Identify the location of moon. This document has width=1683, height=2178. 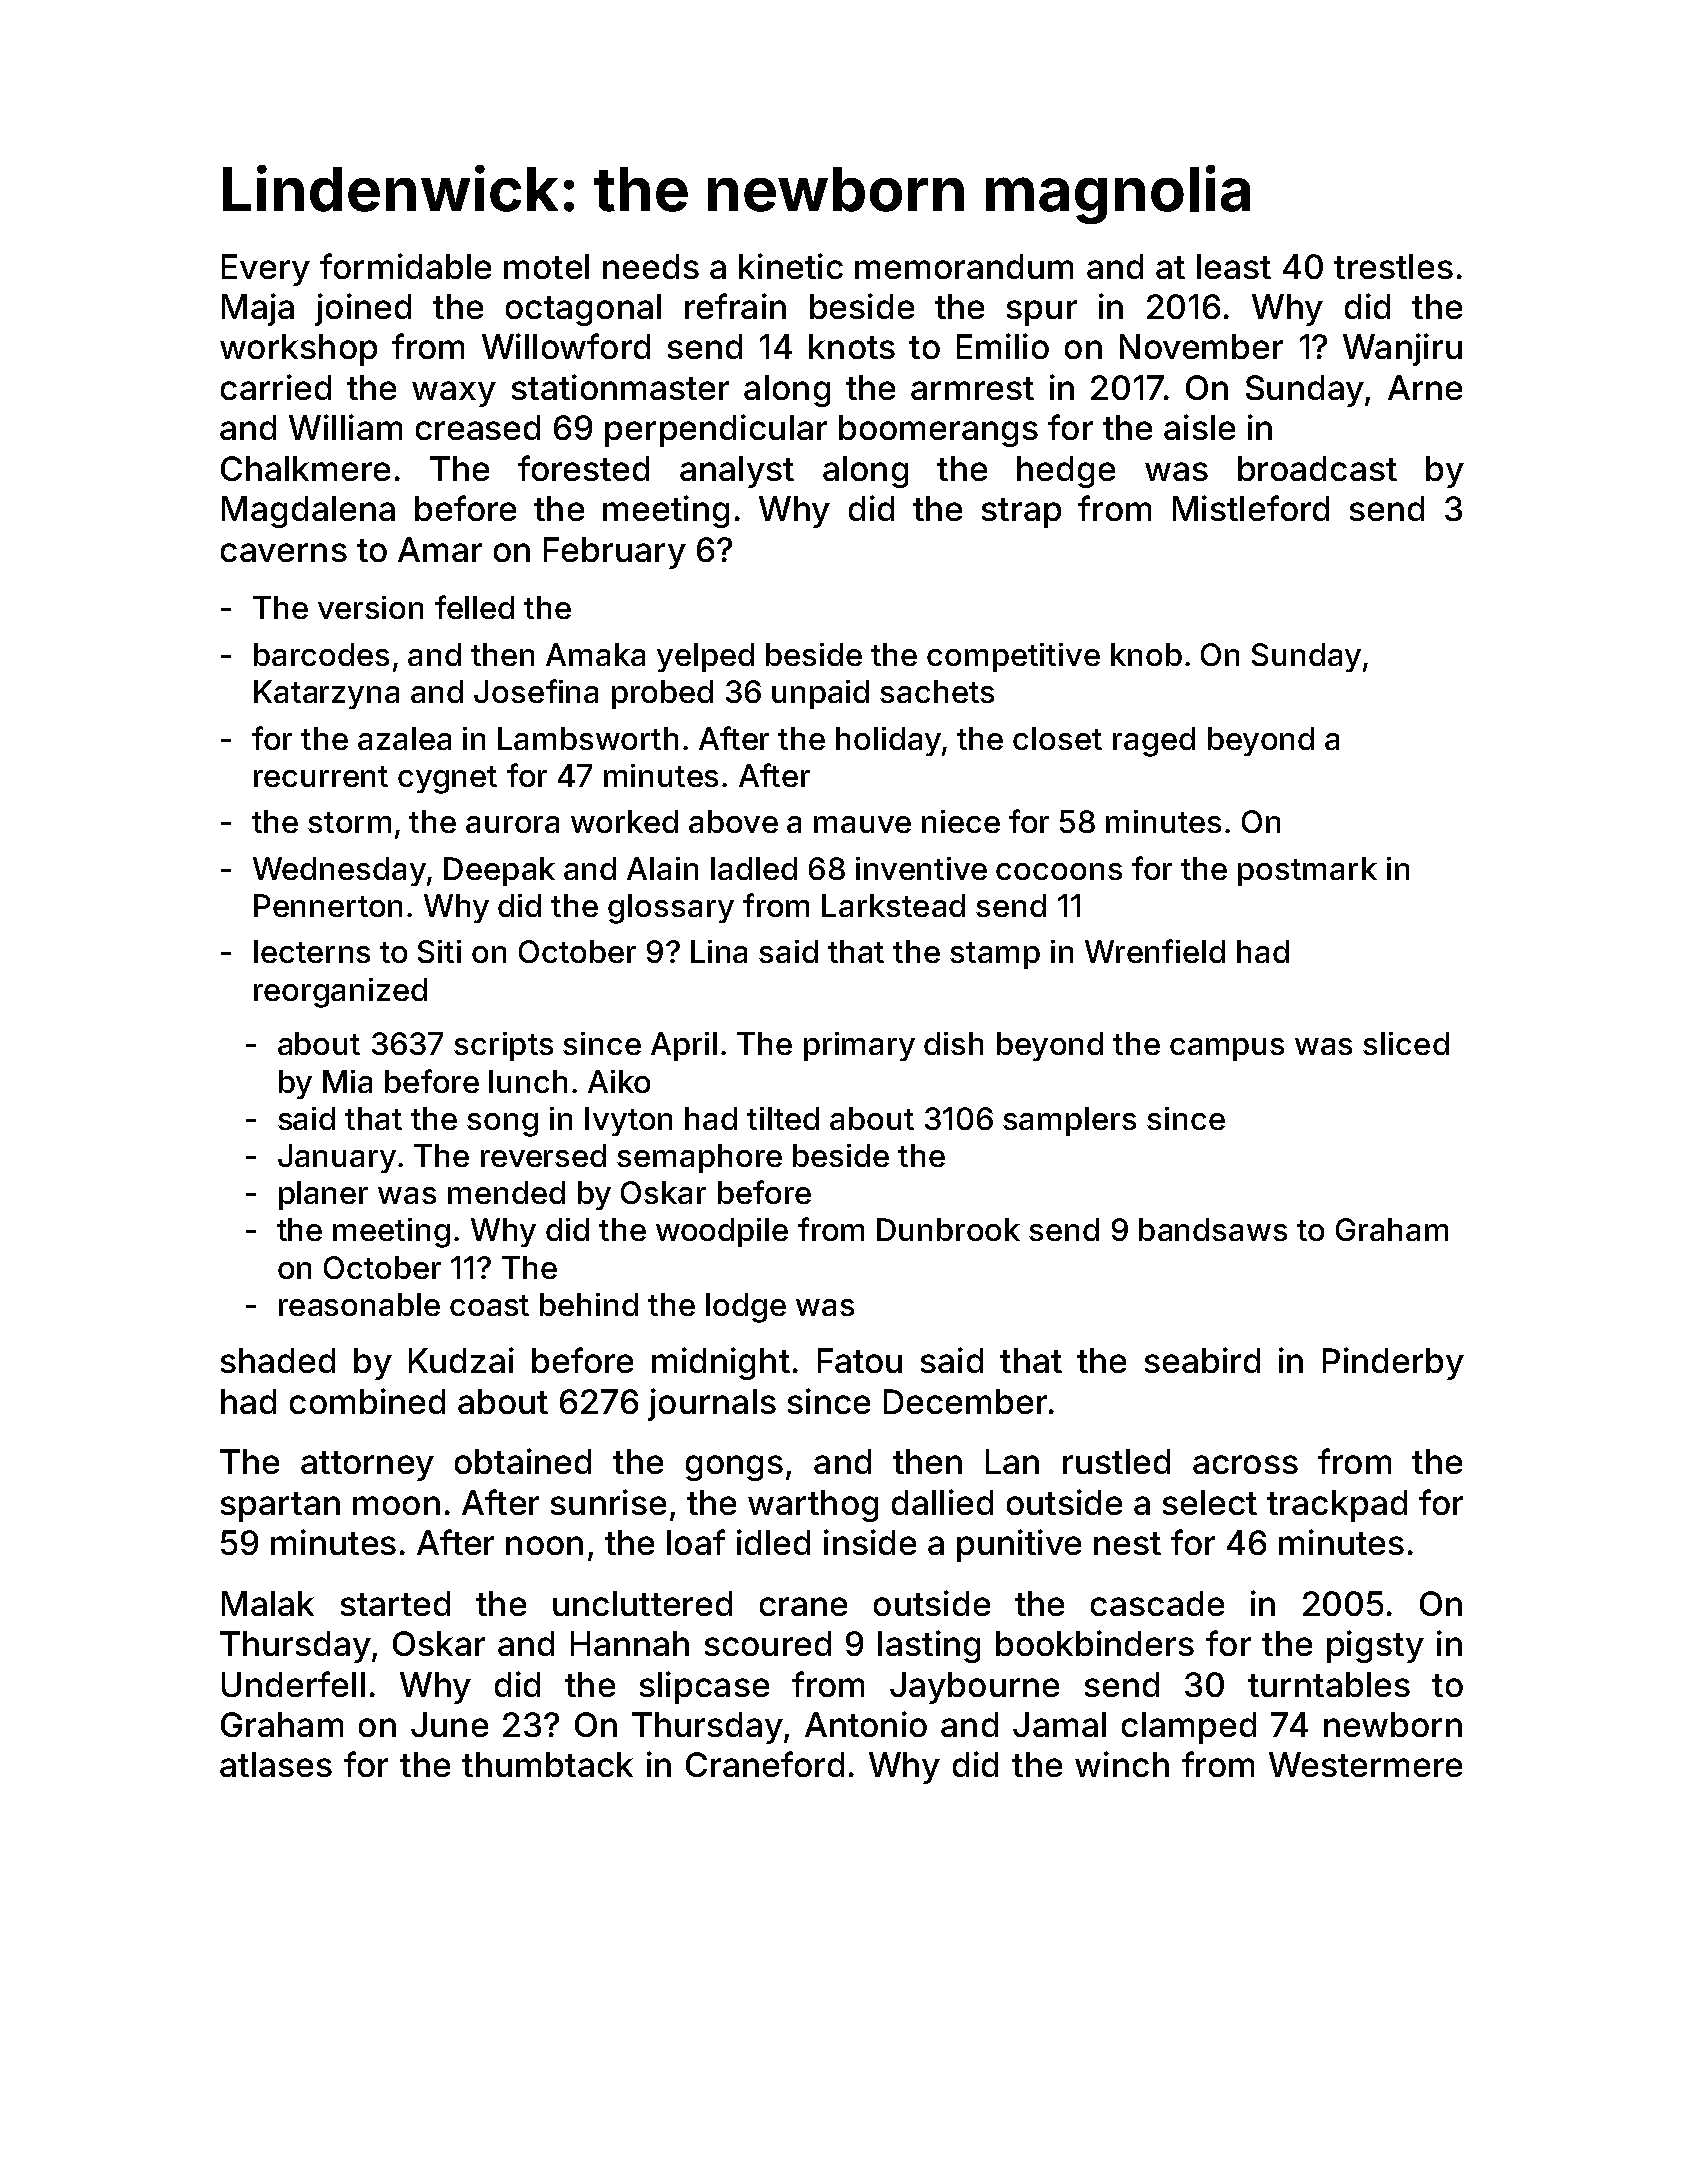
(396, 1505).
